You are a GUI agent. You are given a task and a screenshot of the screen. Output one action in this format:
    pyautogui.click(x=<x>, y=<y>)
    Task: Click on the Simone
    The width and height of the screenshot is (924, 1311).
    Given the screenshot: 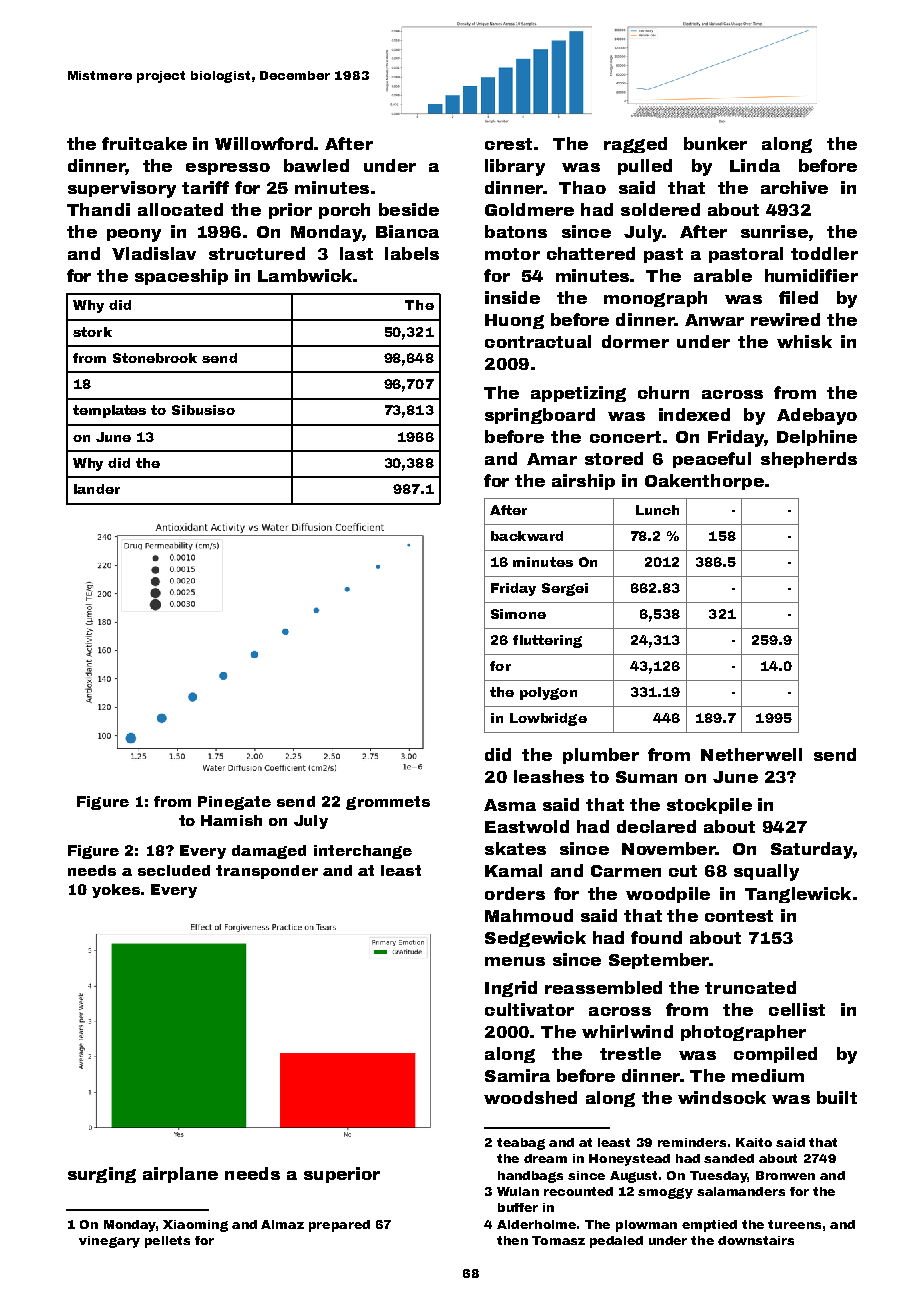 What is the action you would take?
    pyautogui.click(x=518, y=614)
